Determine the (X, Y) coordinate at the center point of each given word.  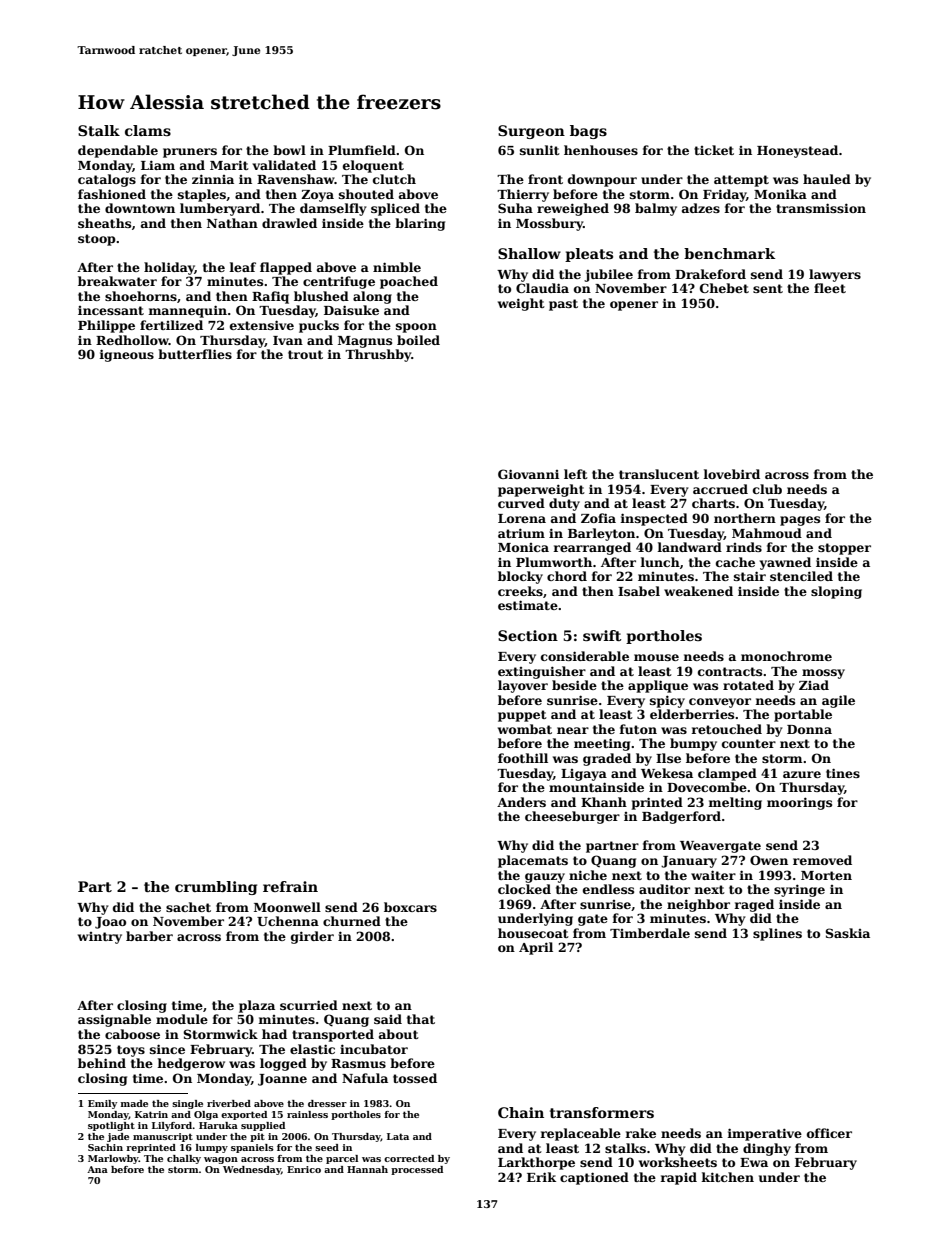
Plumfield (362, 150)
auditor (664, 889)
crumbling (216, 888)
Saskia (847, 933)
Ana (97, 1169)
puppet (522, 716)
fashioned (112, 194)
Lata (398, 1136)
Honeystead (797, 151)
